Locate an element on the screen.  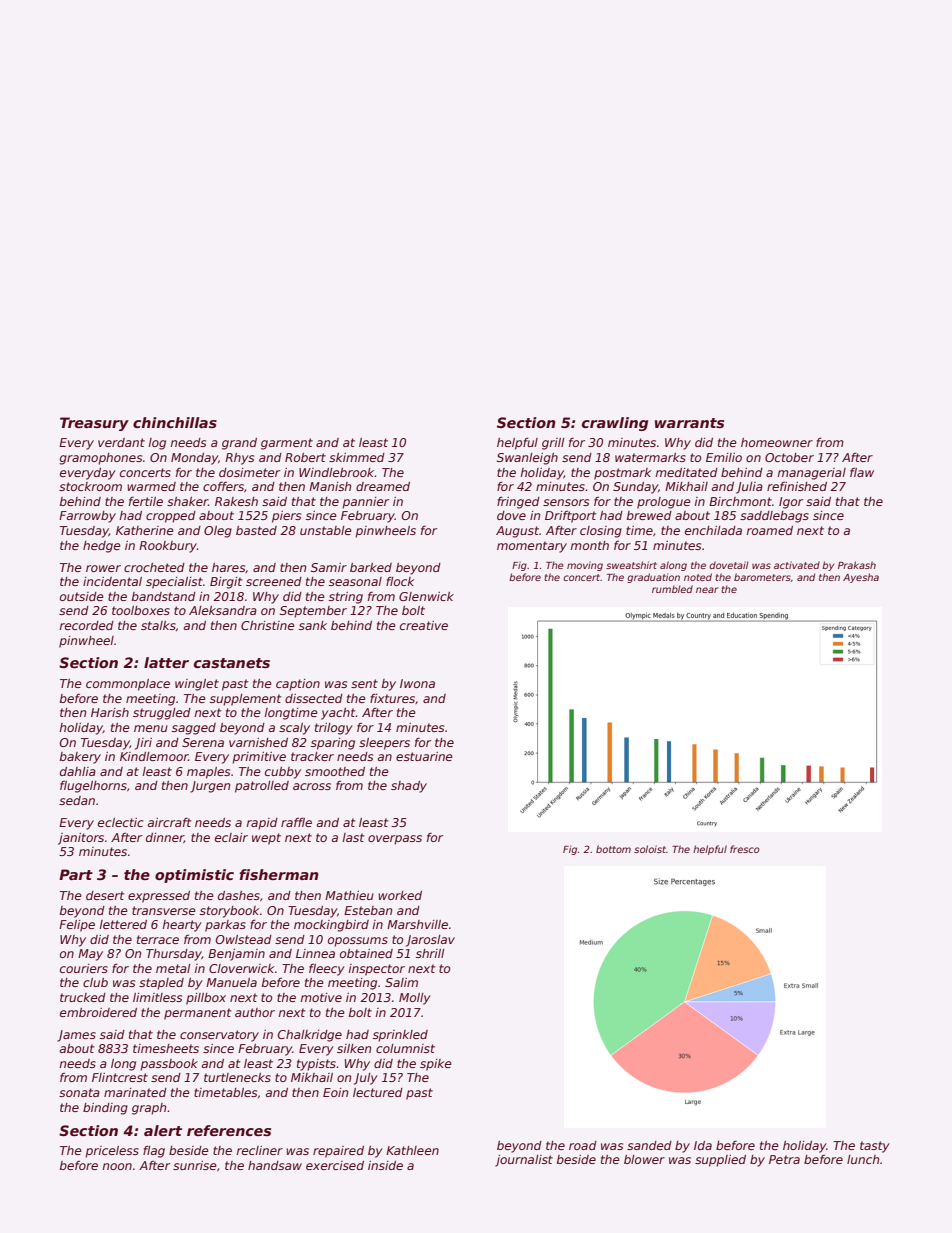
author is located at coordinates (255, 1012).
